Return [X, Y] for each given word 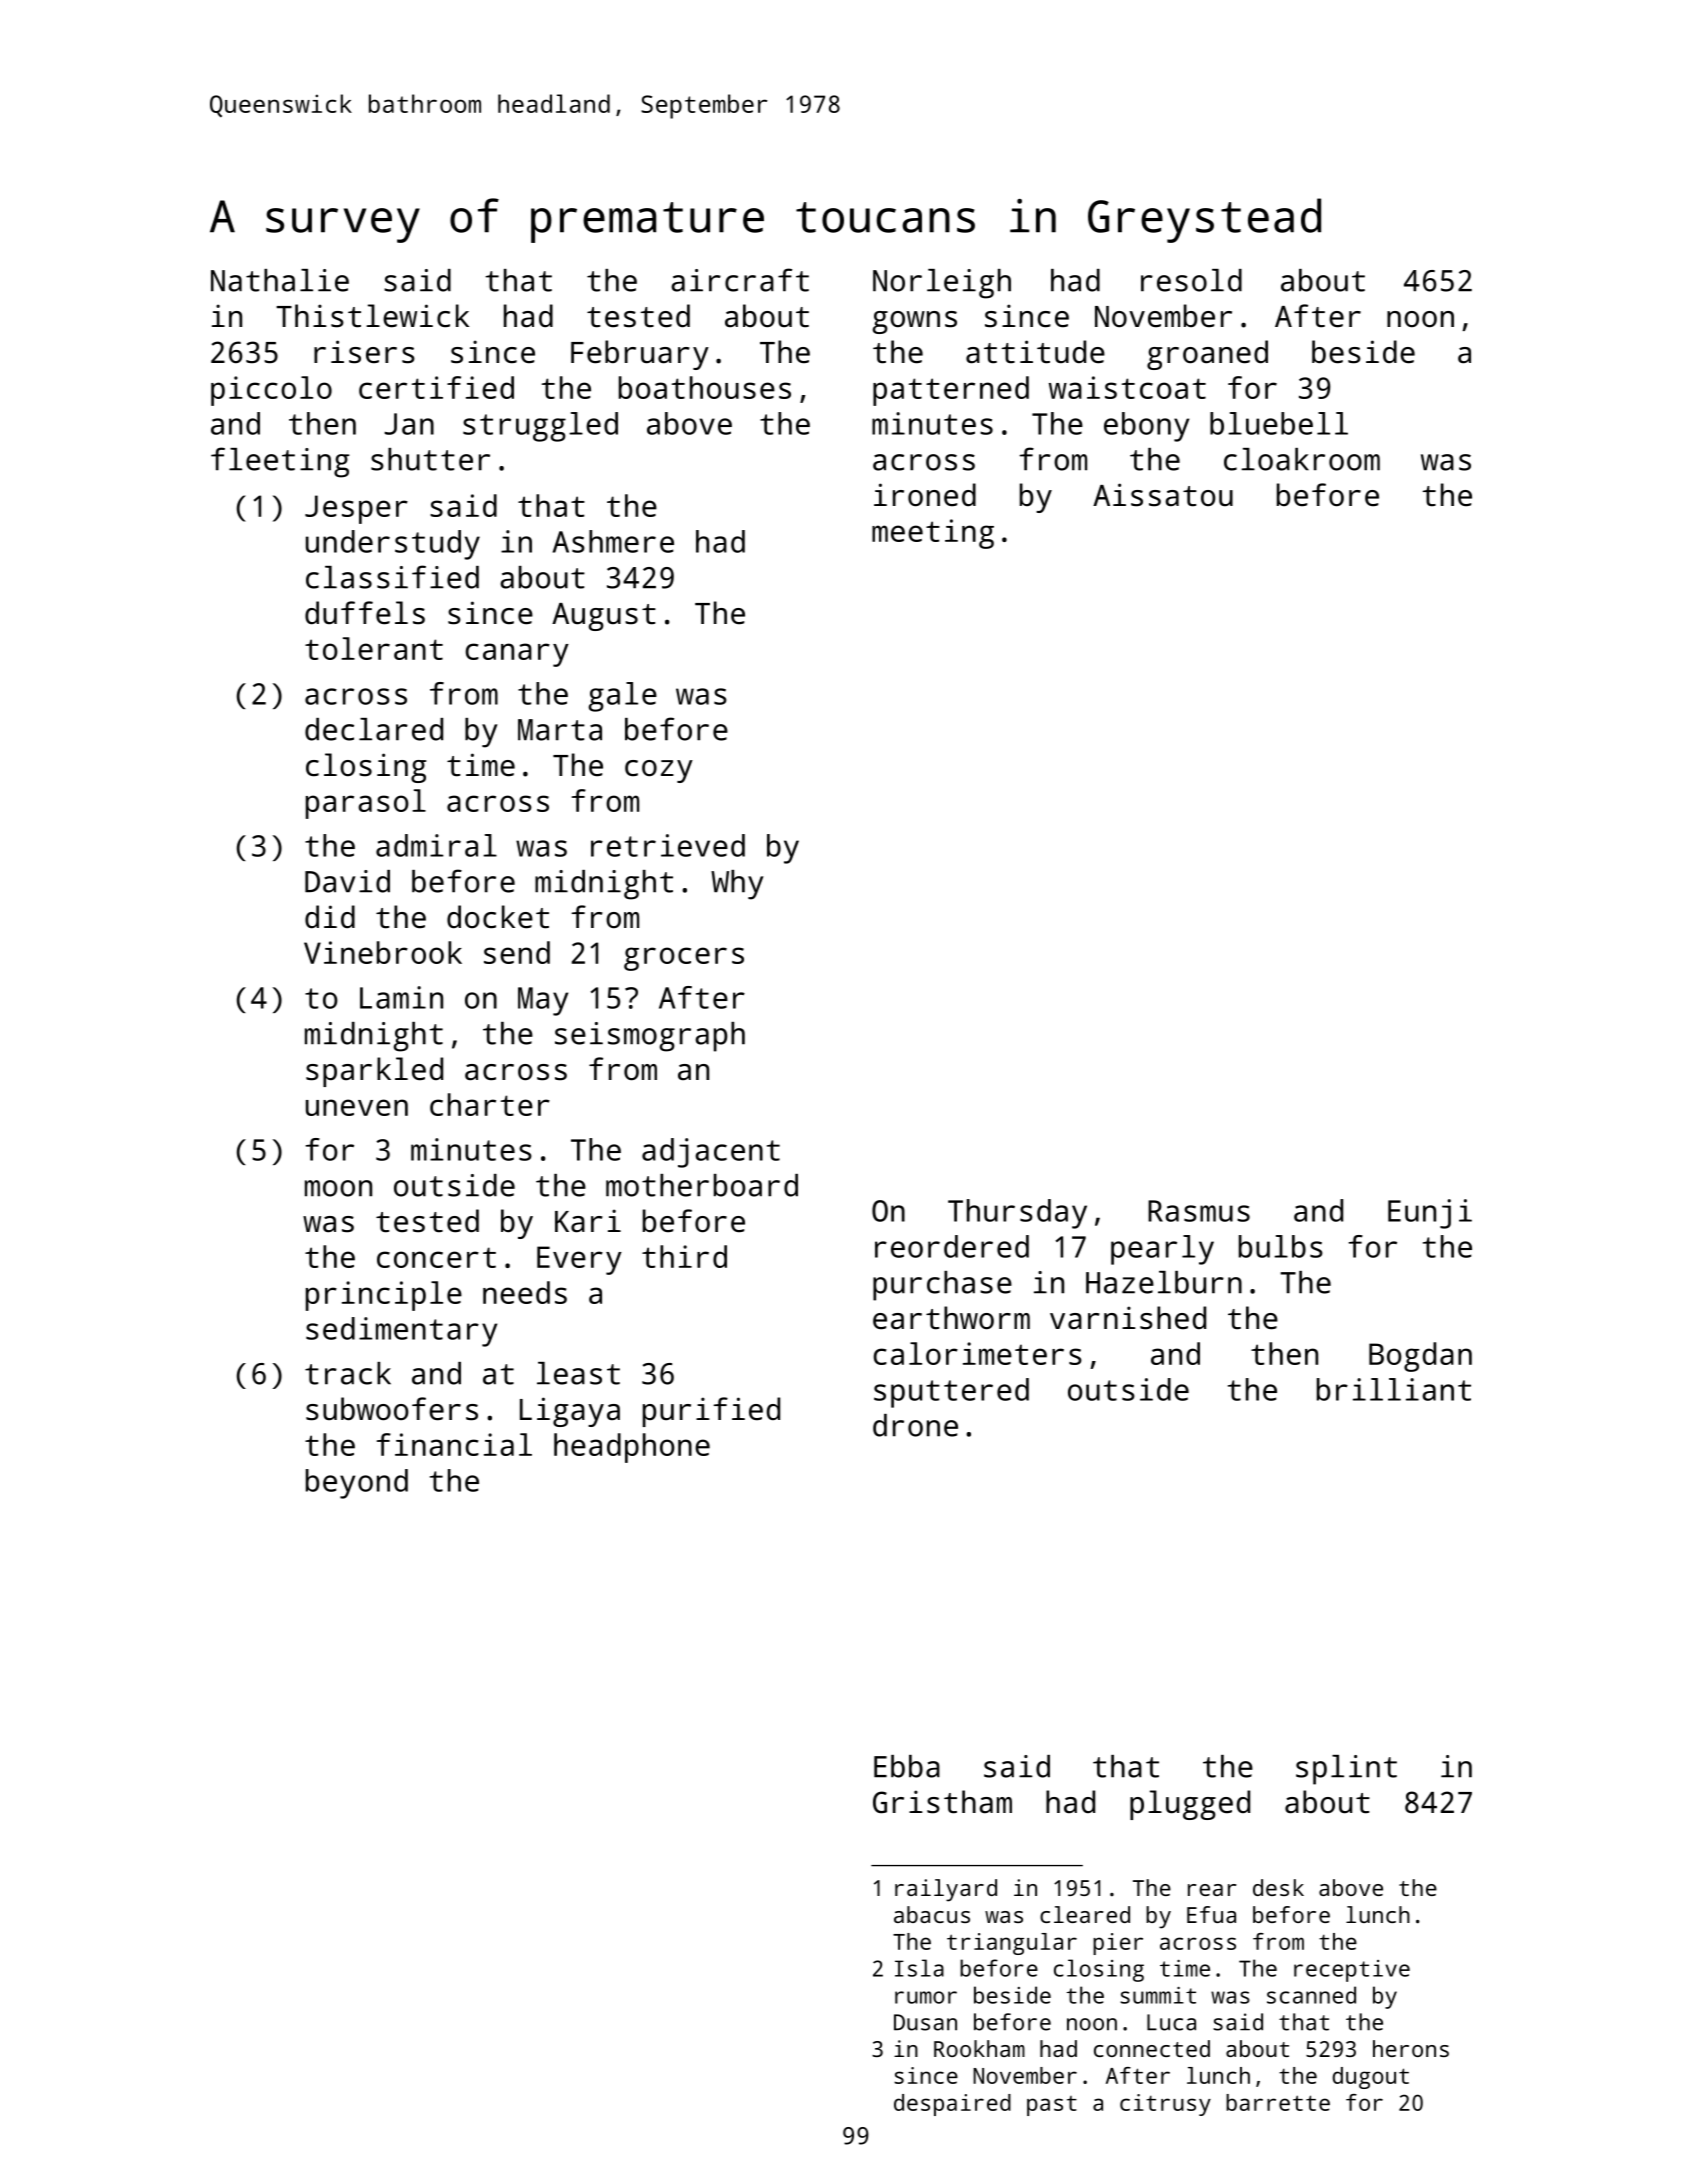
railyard [946, 1890]
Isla [919, 1968]
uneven [357, 1107]
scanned [1311, 1995]
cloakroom [1302, 459]
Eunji [1430, 1214]
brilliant [1394, 1389]
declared [374, 729]
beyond [357, 1484]
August [604, 617]
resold [1191, 280]
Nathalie [280, 280]
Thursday [1017, 1214]
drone [915, 1425]
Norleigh [942, 284]
